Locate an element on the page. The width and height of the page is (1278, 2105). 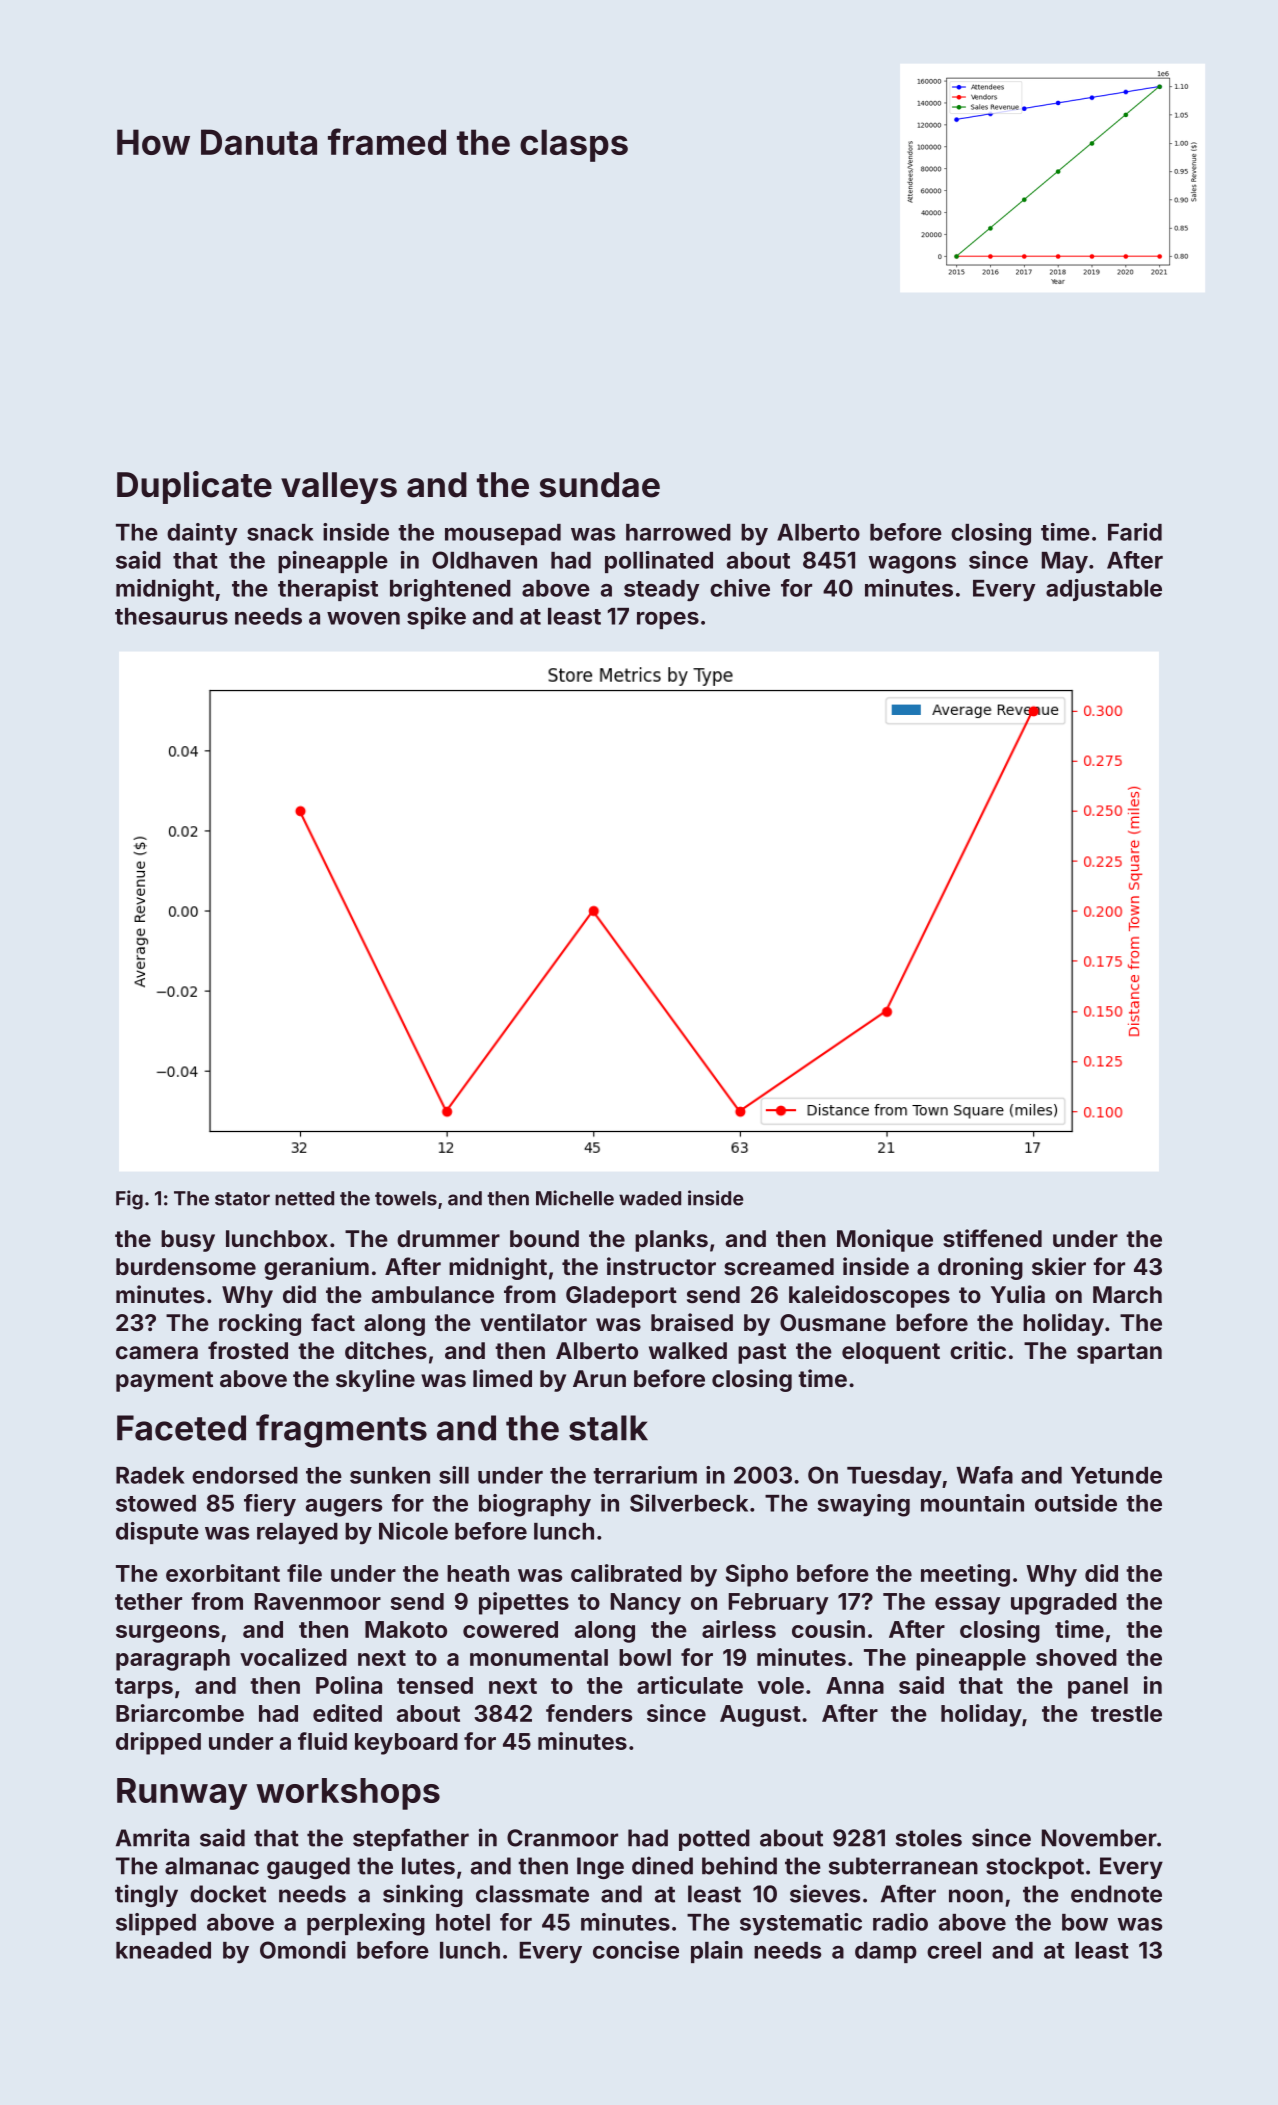
Monique is located at coordinates (885, 1240).
